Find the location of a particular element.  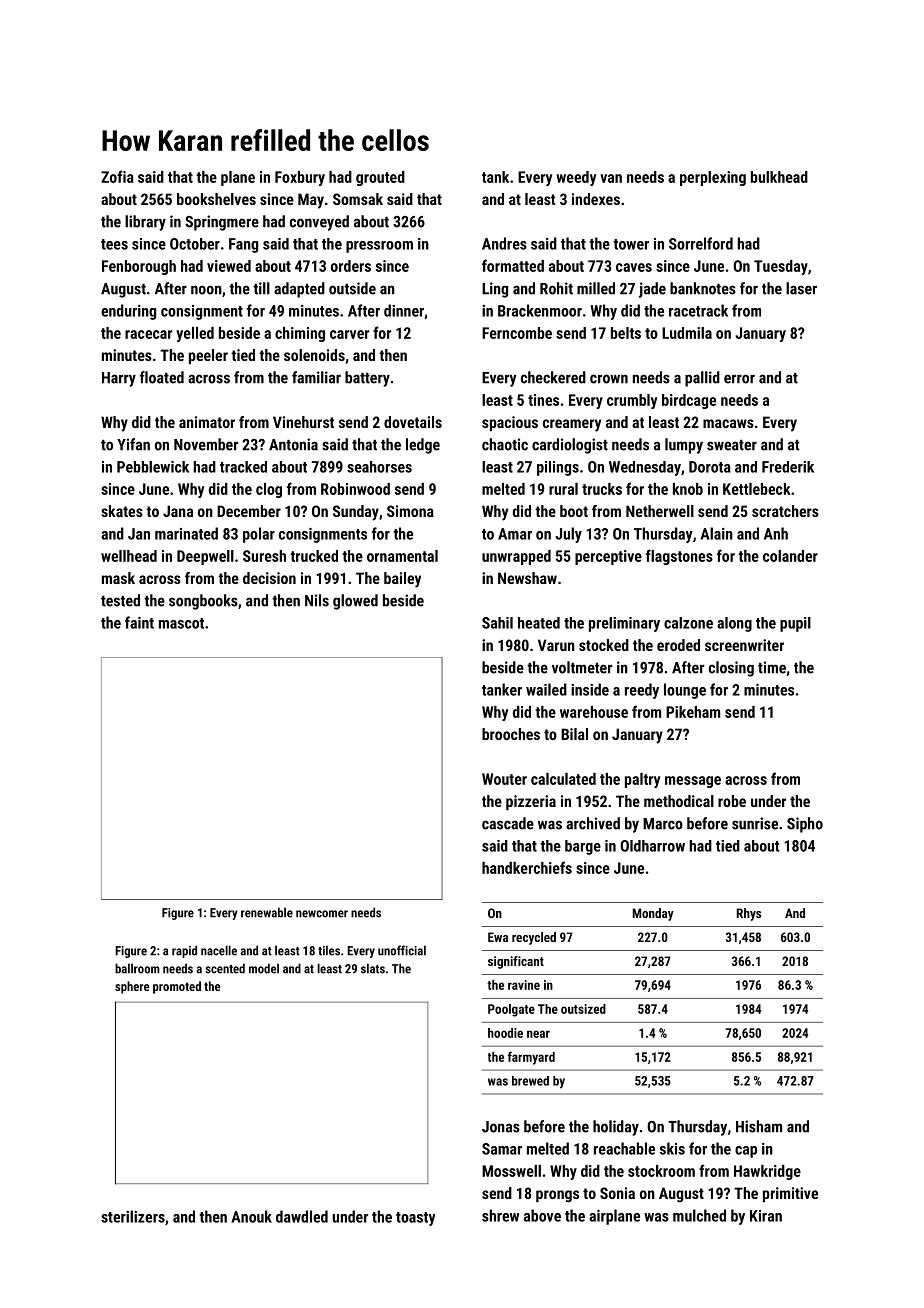

Foxbury is located at coordinates (300, 178).
